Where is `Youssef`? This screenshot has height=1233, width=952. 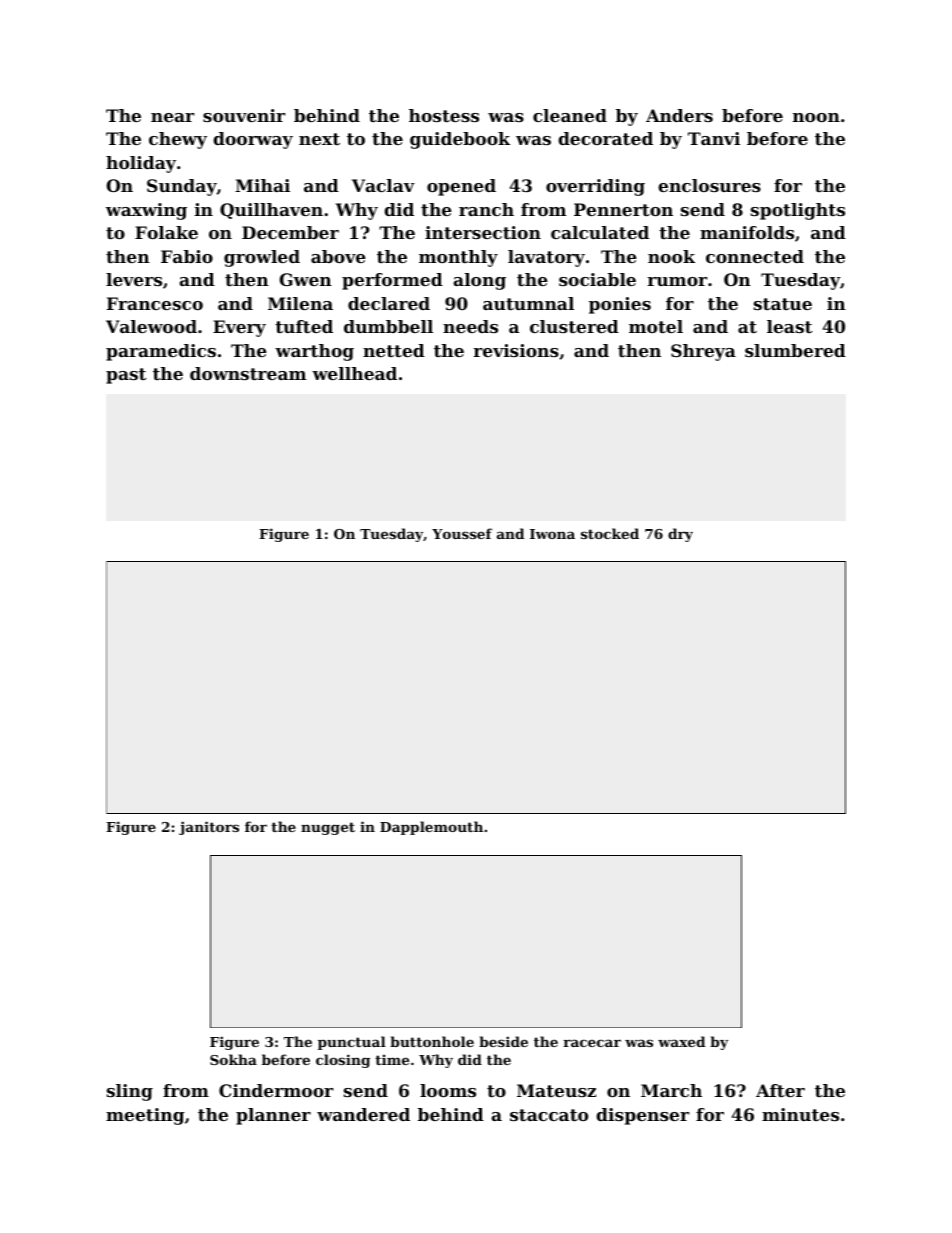 Youssef is located at coordinates (462, 533).
